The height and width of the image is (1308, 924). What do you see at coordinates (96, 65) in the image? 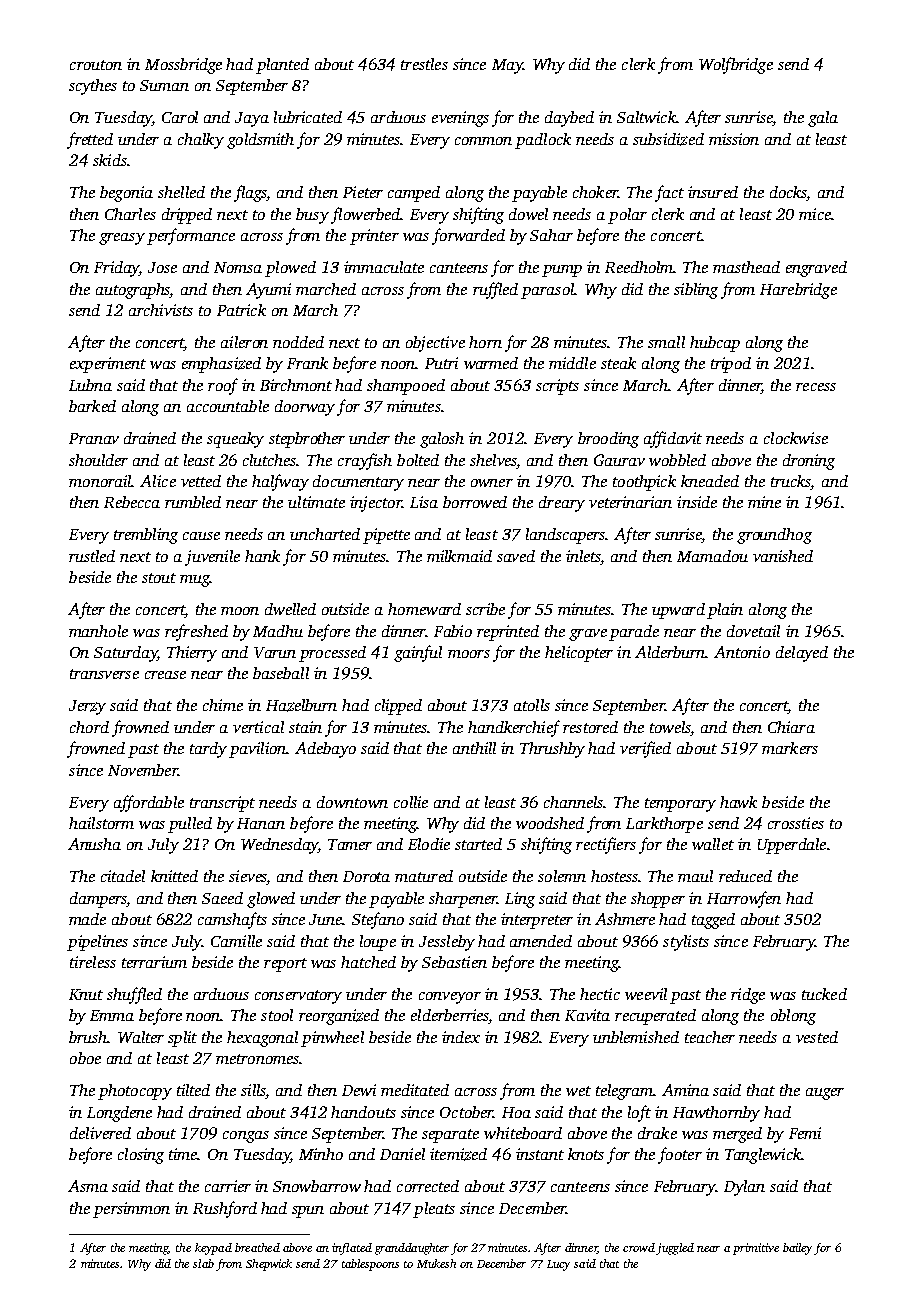
I see `crouton` at bounding box center [96, 65].
